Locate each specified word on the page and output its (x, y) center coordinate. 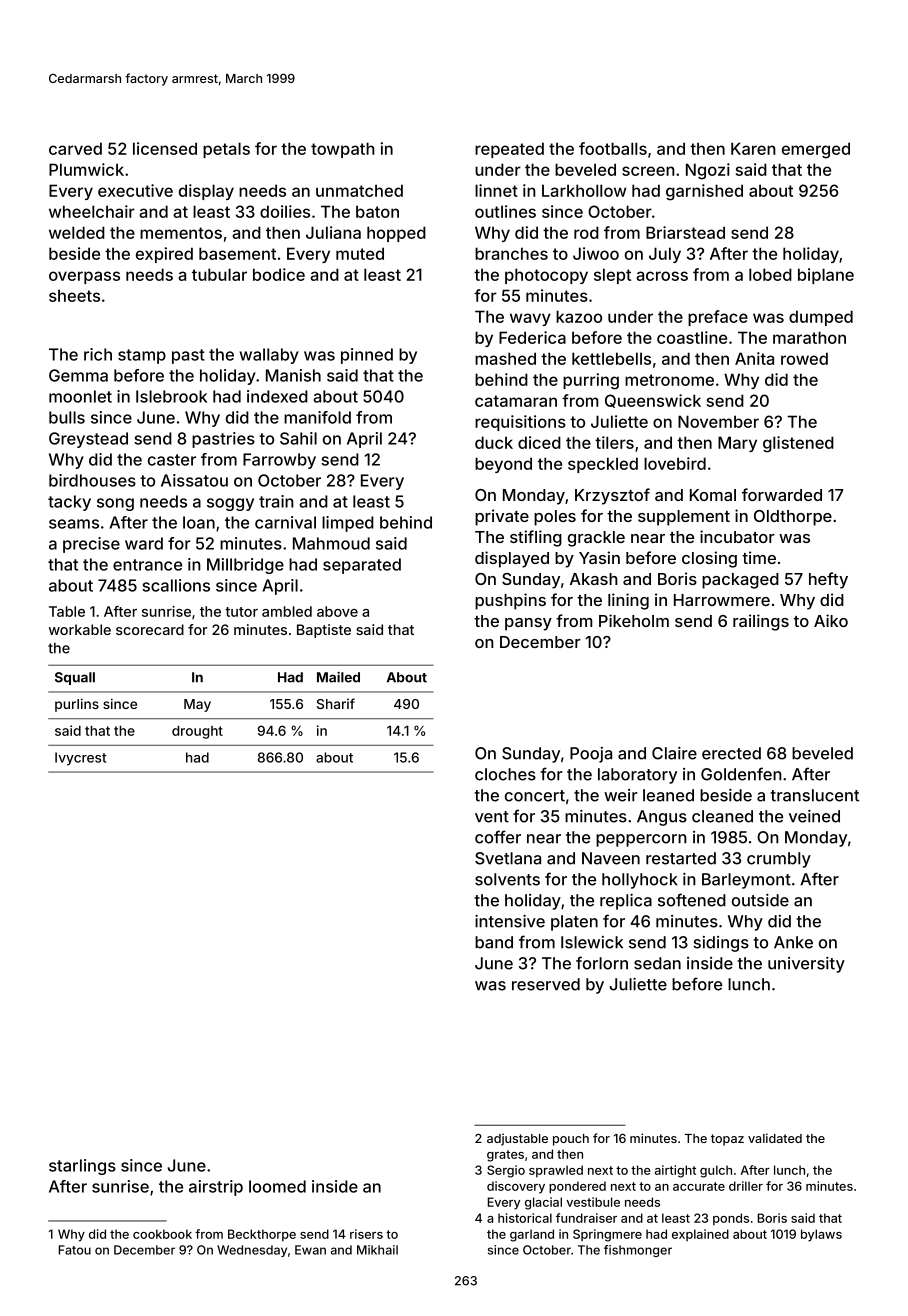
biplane (826, 276)
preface (718, 318)
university (806, 965)
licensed (165, 148)
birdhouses (92, 480)
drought (197, 732)
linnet (496, 190)
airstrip (216, 1188)
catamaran (516, 401)
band (494, 942)
